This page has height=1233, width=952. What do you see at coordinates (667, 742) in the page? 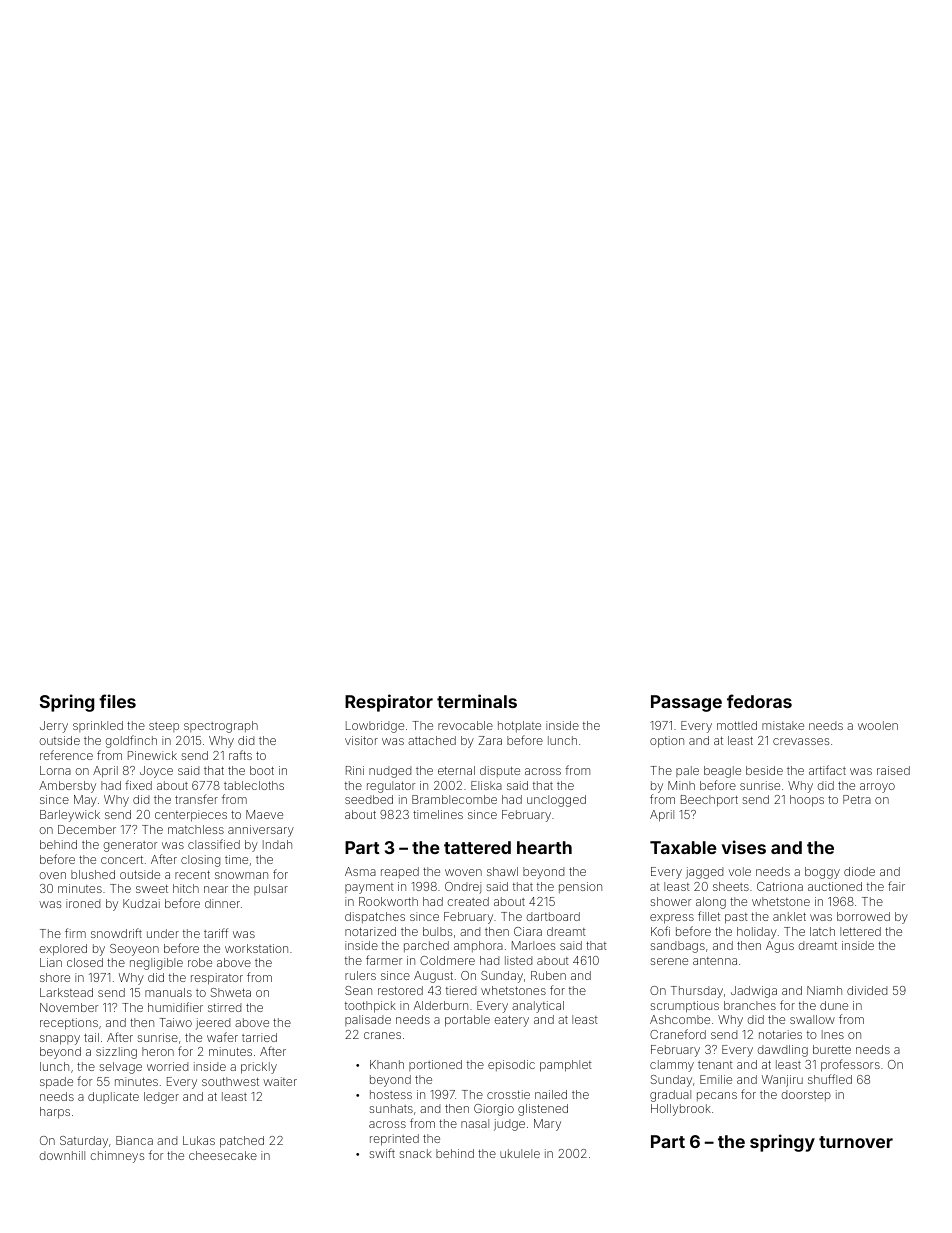
I see `option` at bounding box center [667, 742].
